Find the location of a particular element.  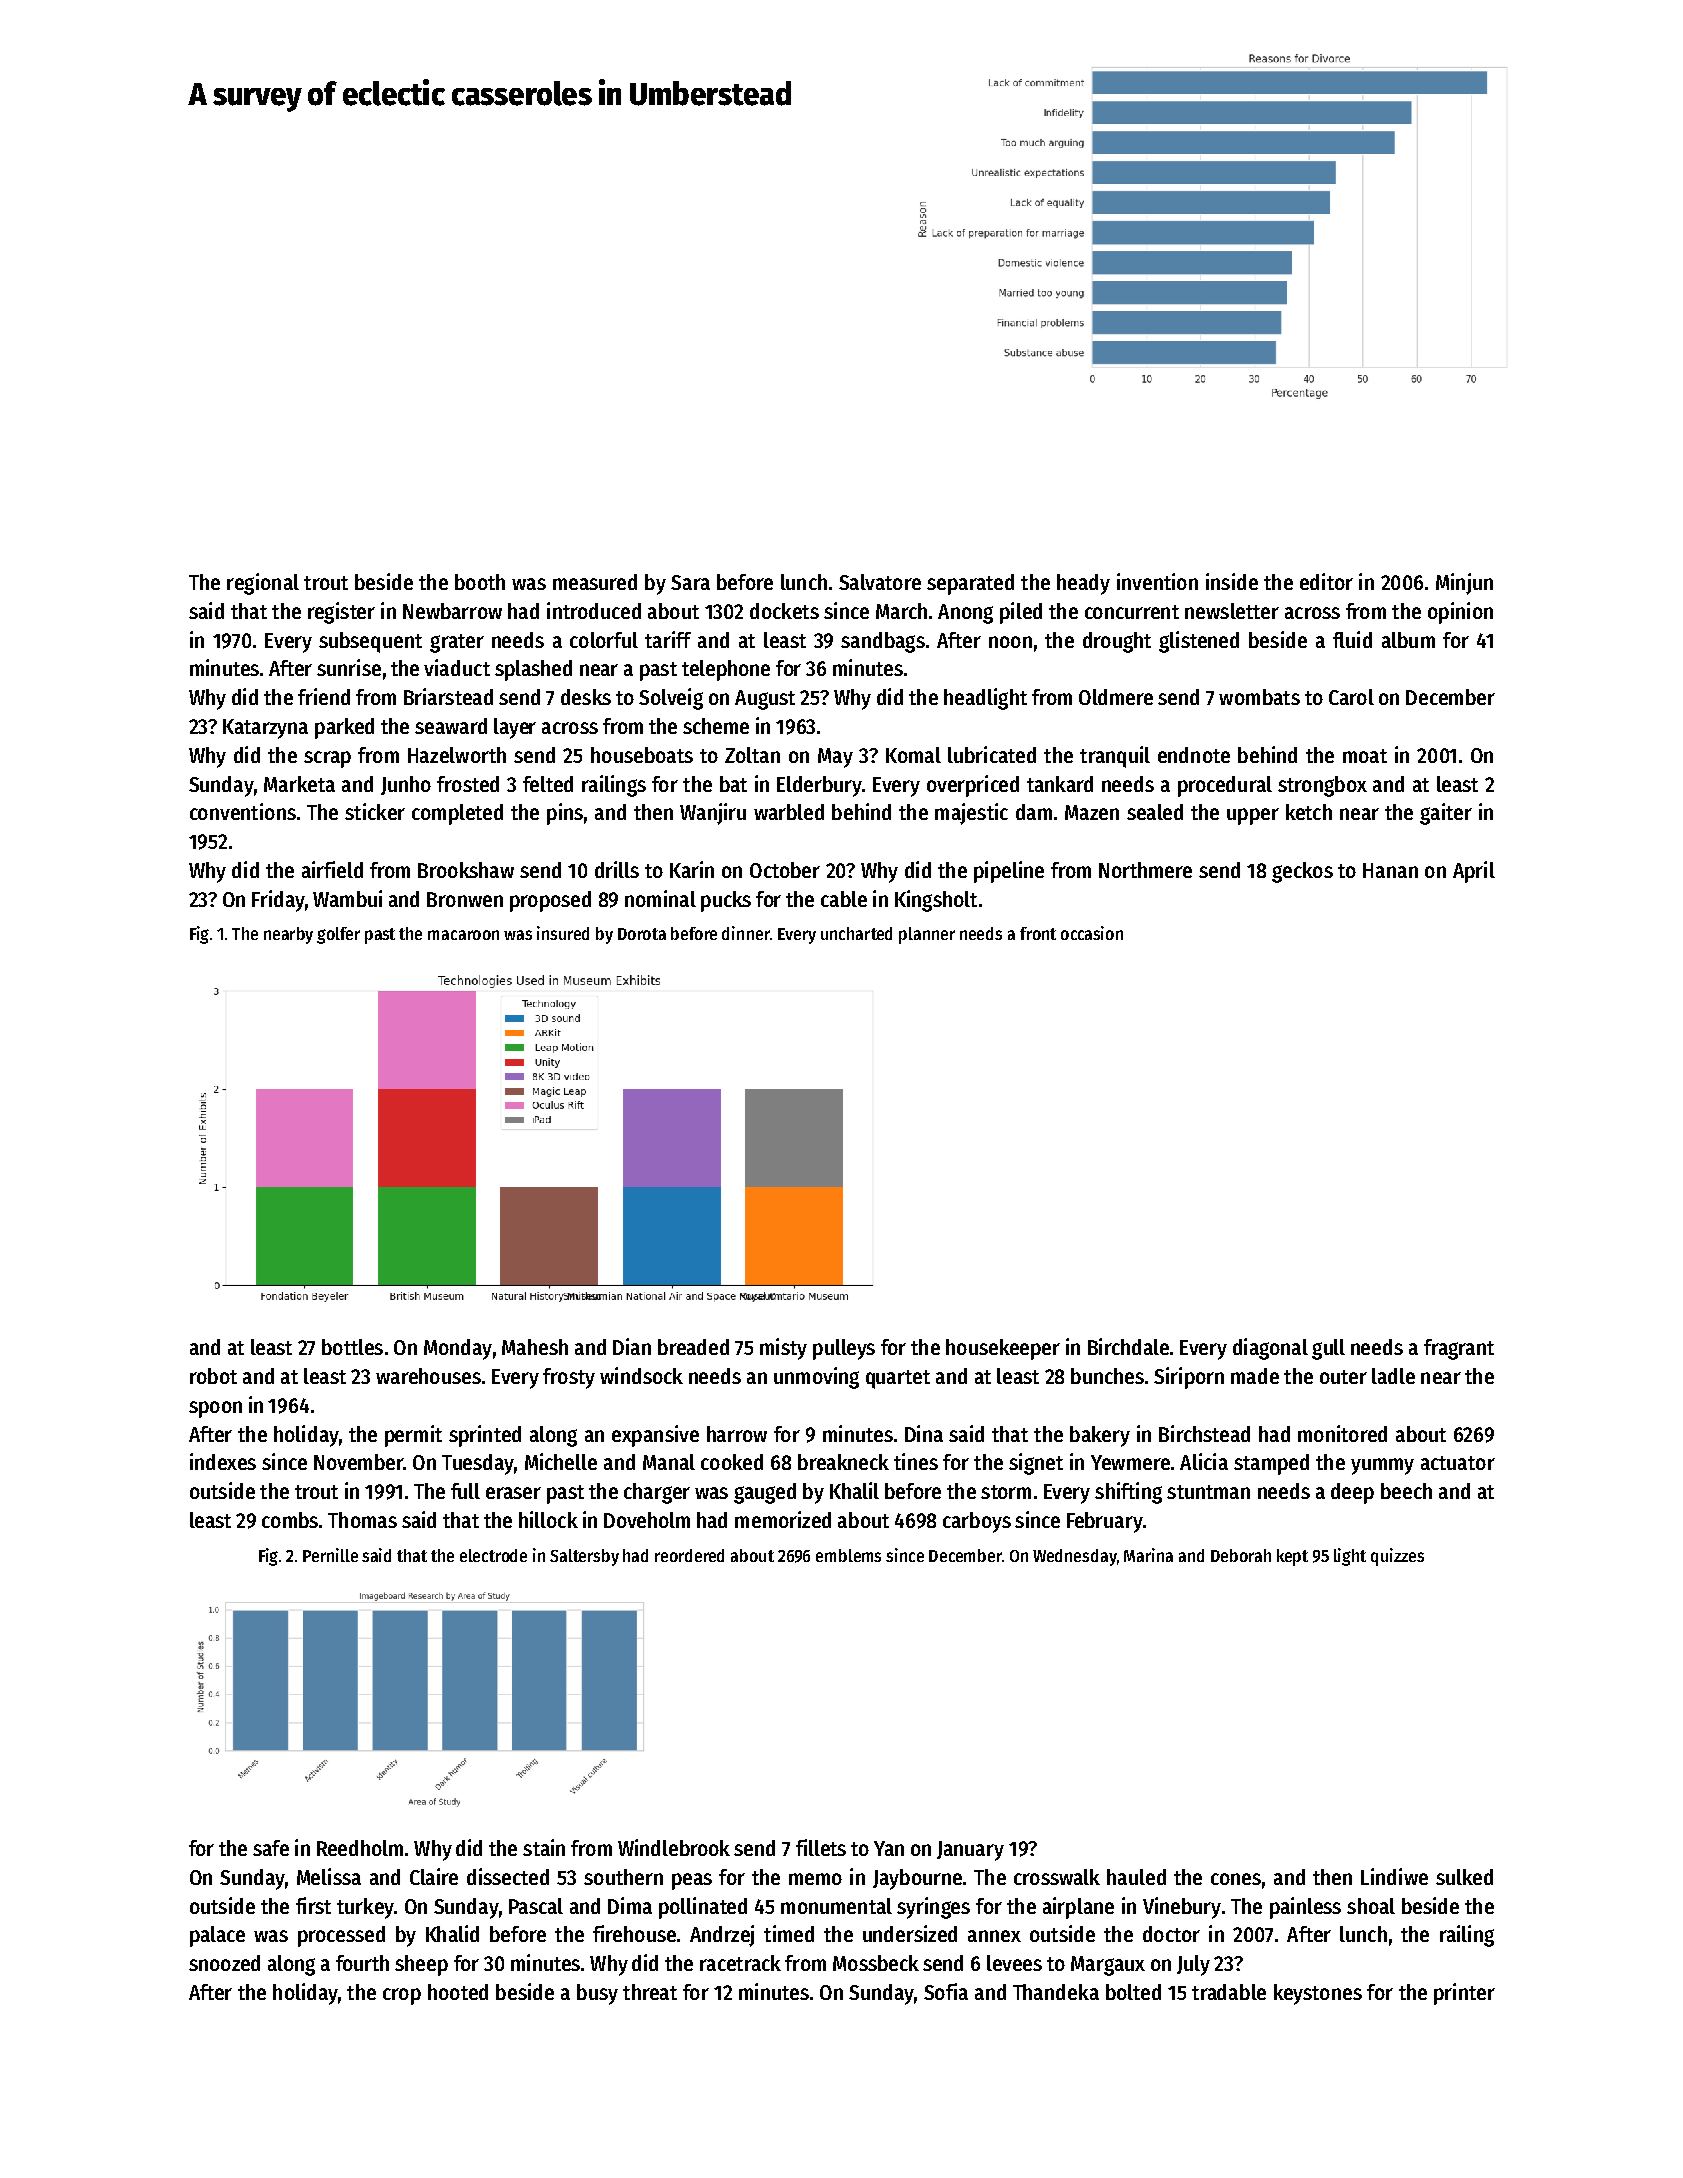

Sara is located at coordinates (690, 582).
